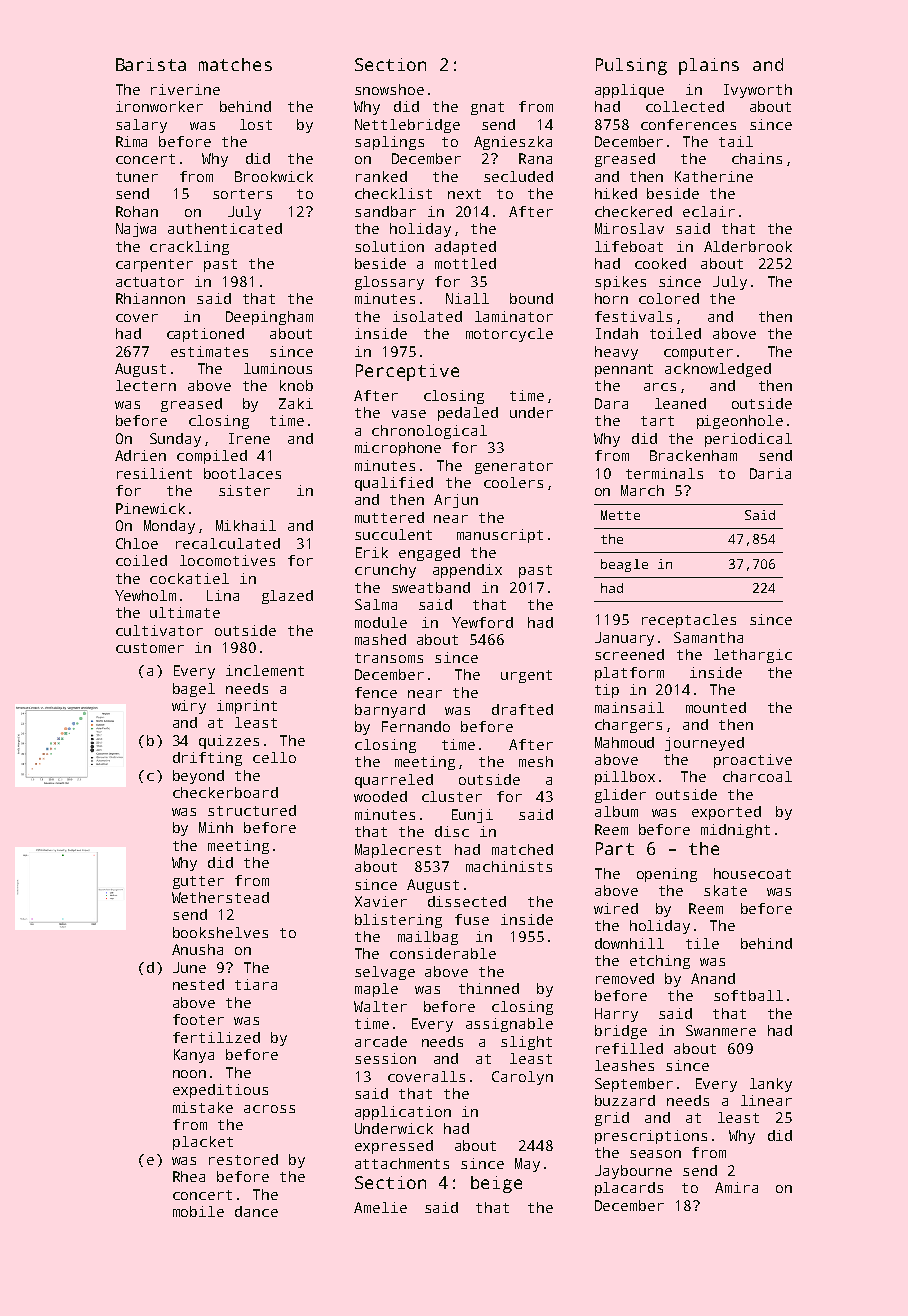 The height and width of the page is (1316, 908). Describe the element at coordinates (189, 1074) in the page. I see `noon` at that location.
